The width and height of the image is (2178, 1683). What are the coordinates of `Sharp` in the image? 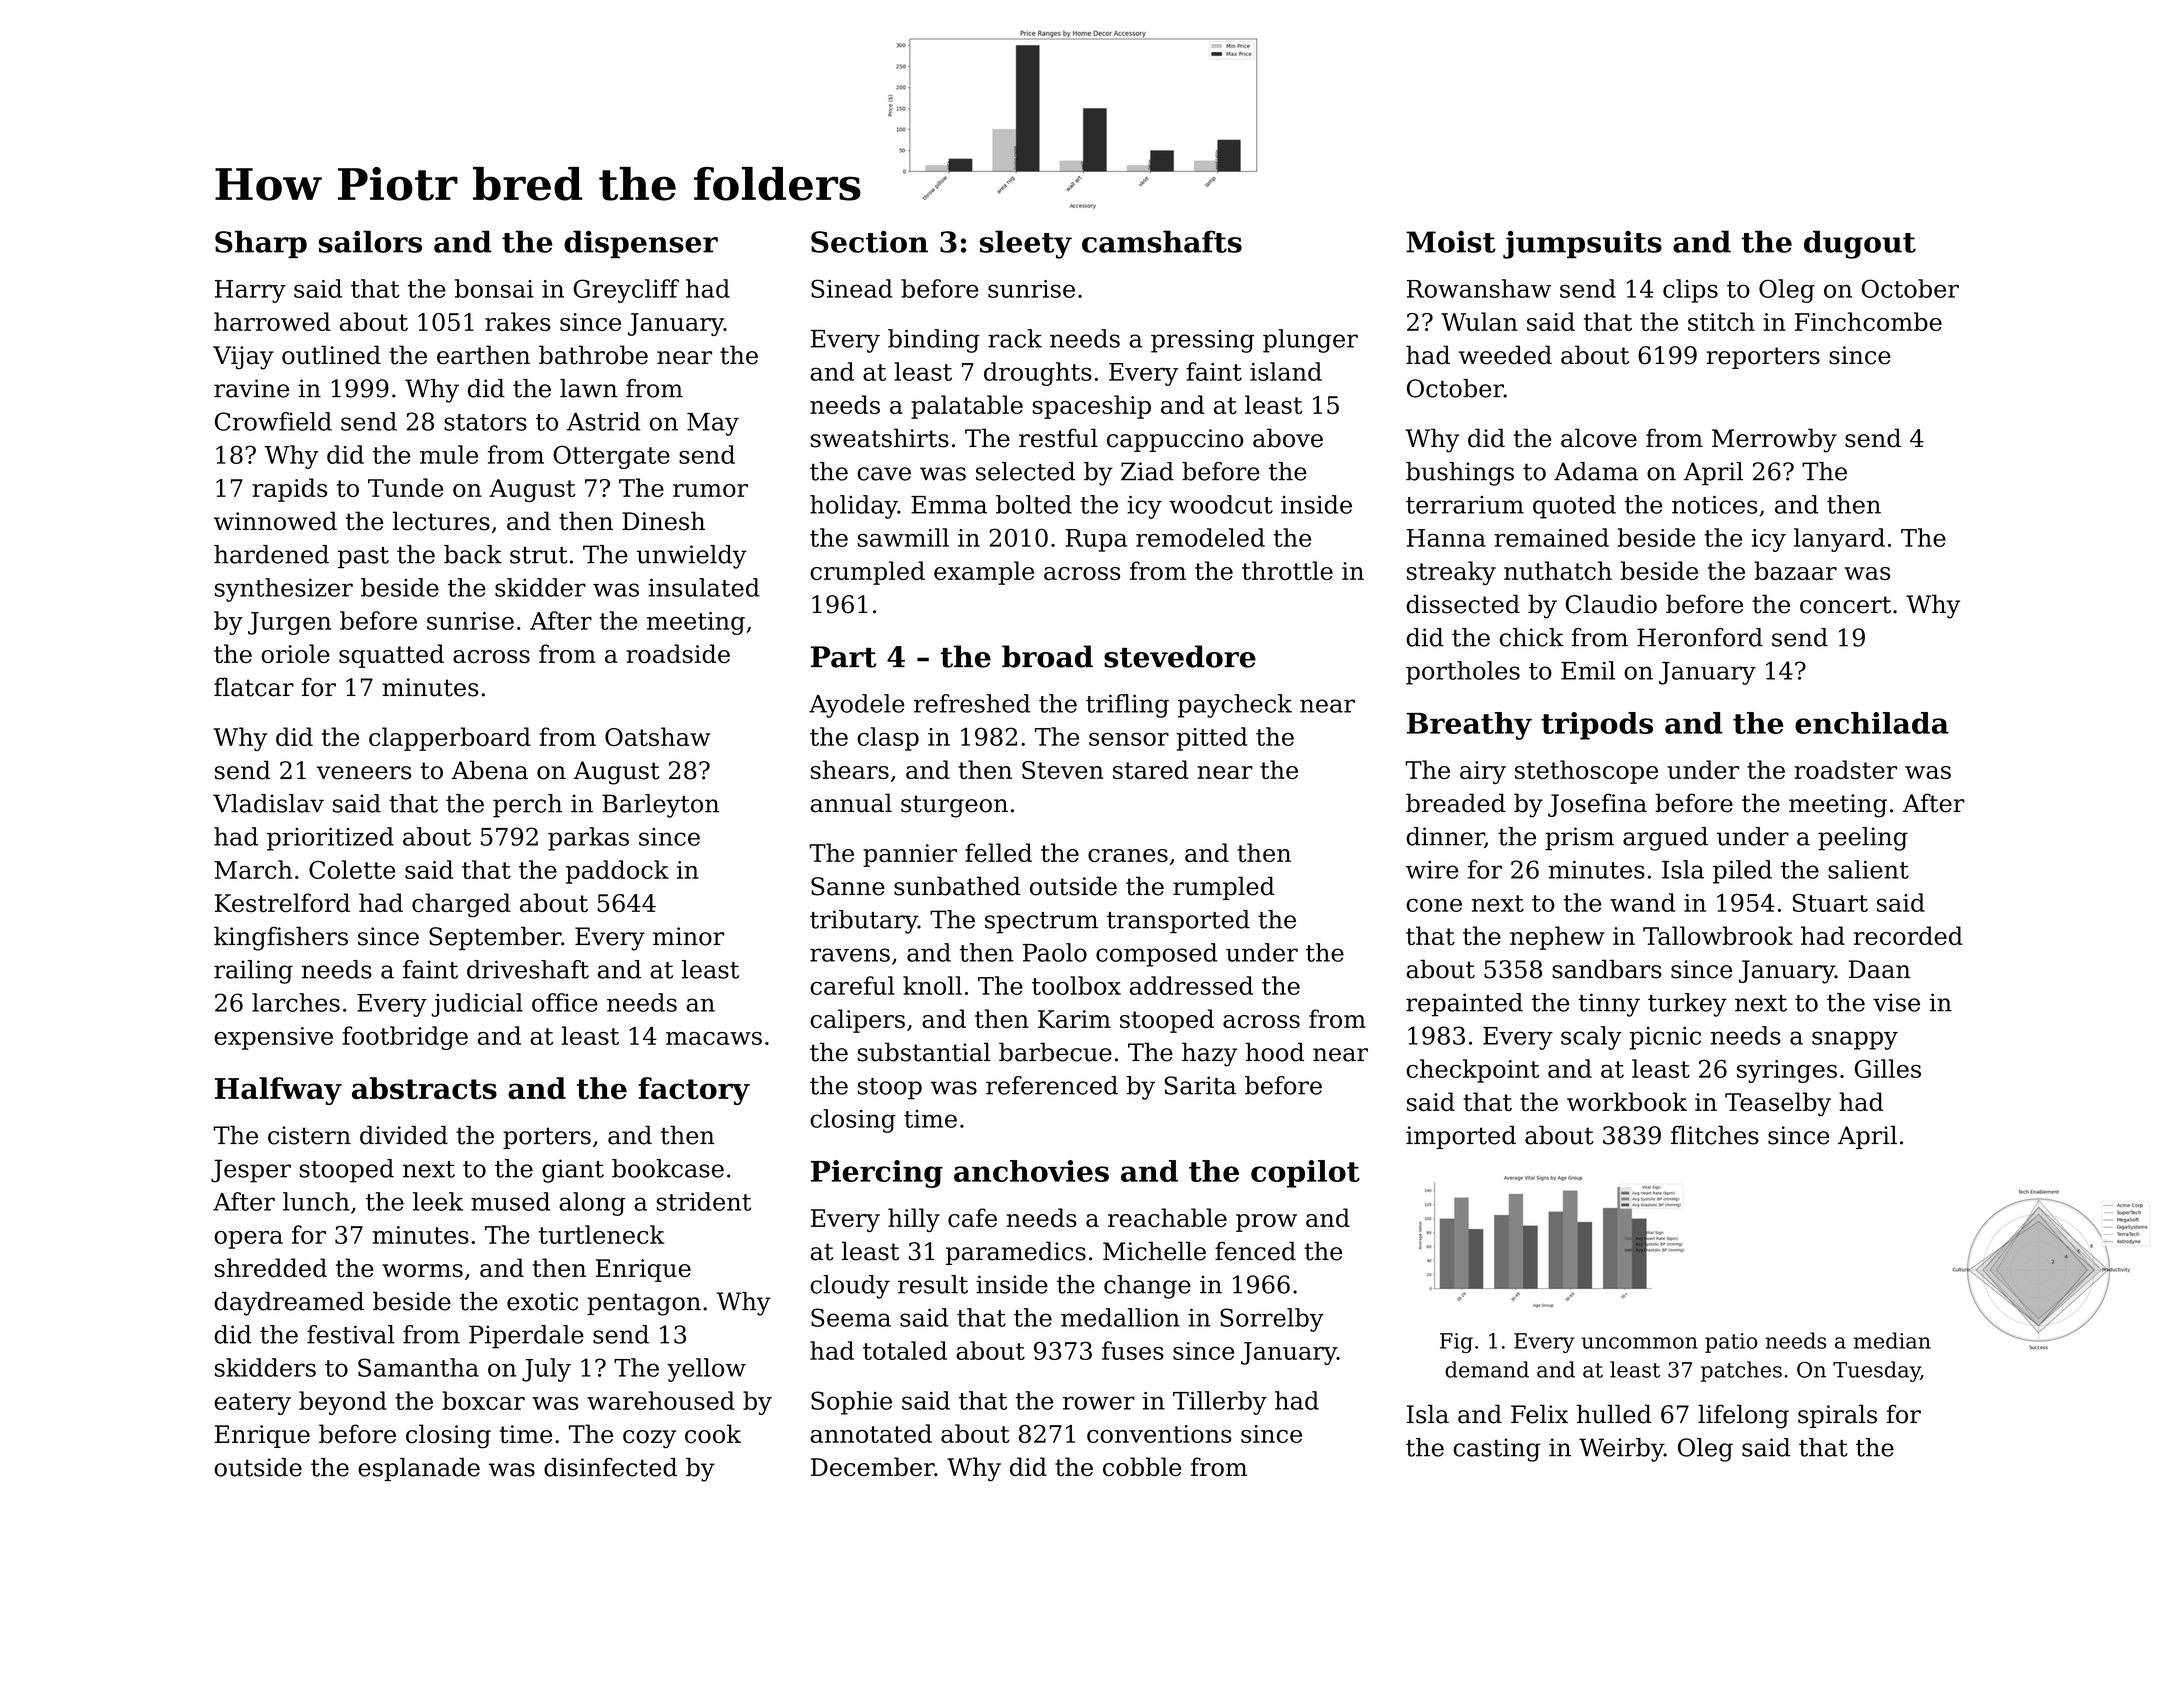 It's located at (261, 244).
